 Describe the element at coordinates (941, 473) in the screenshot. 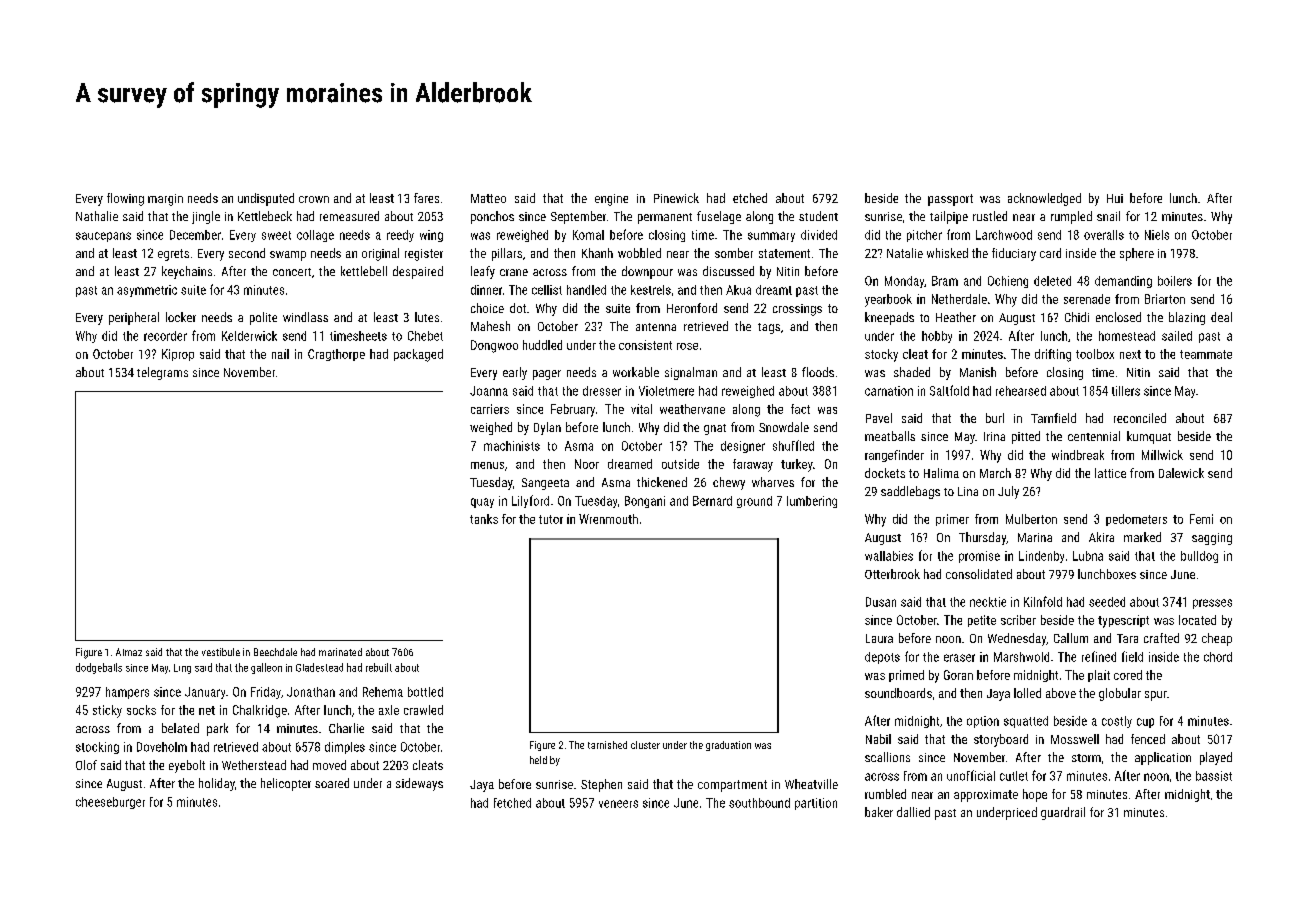

I see `Halima` at that location.
